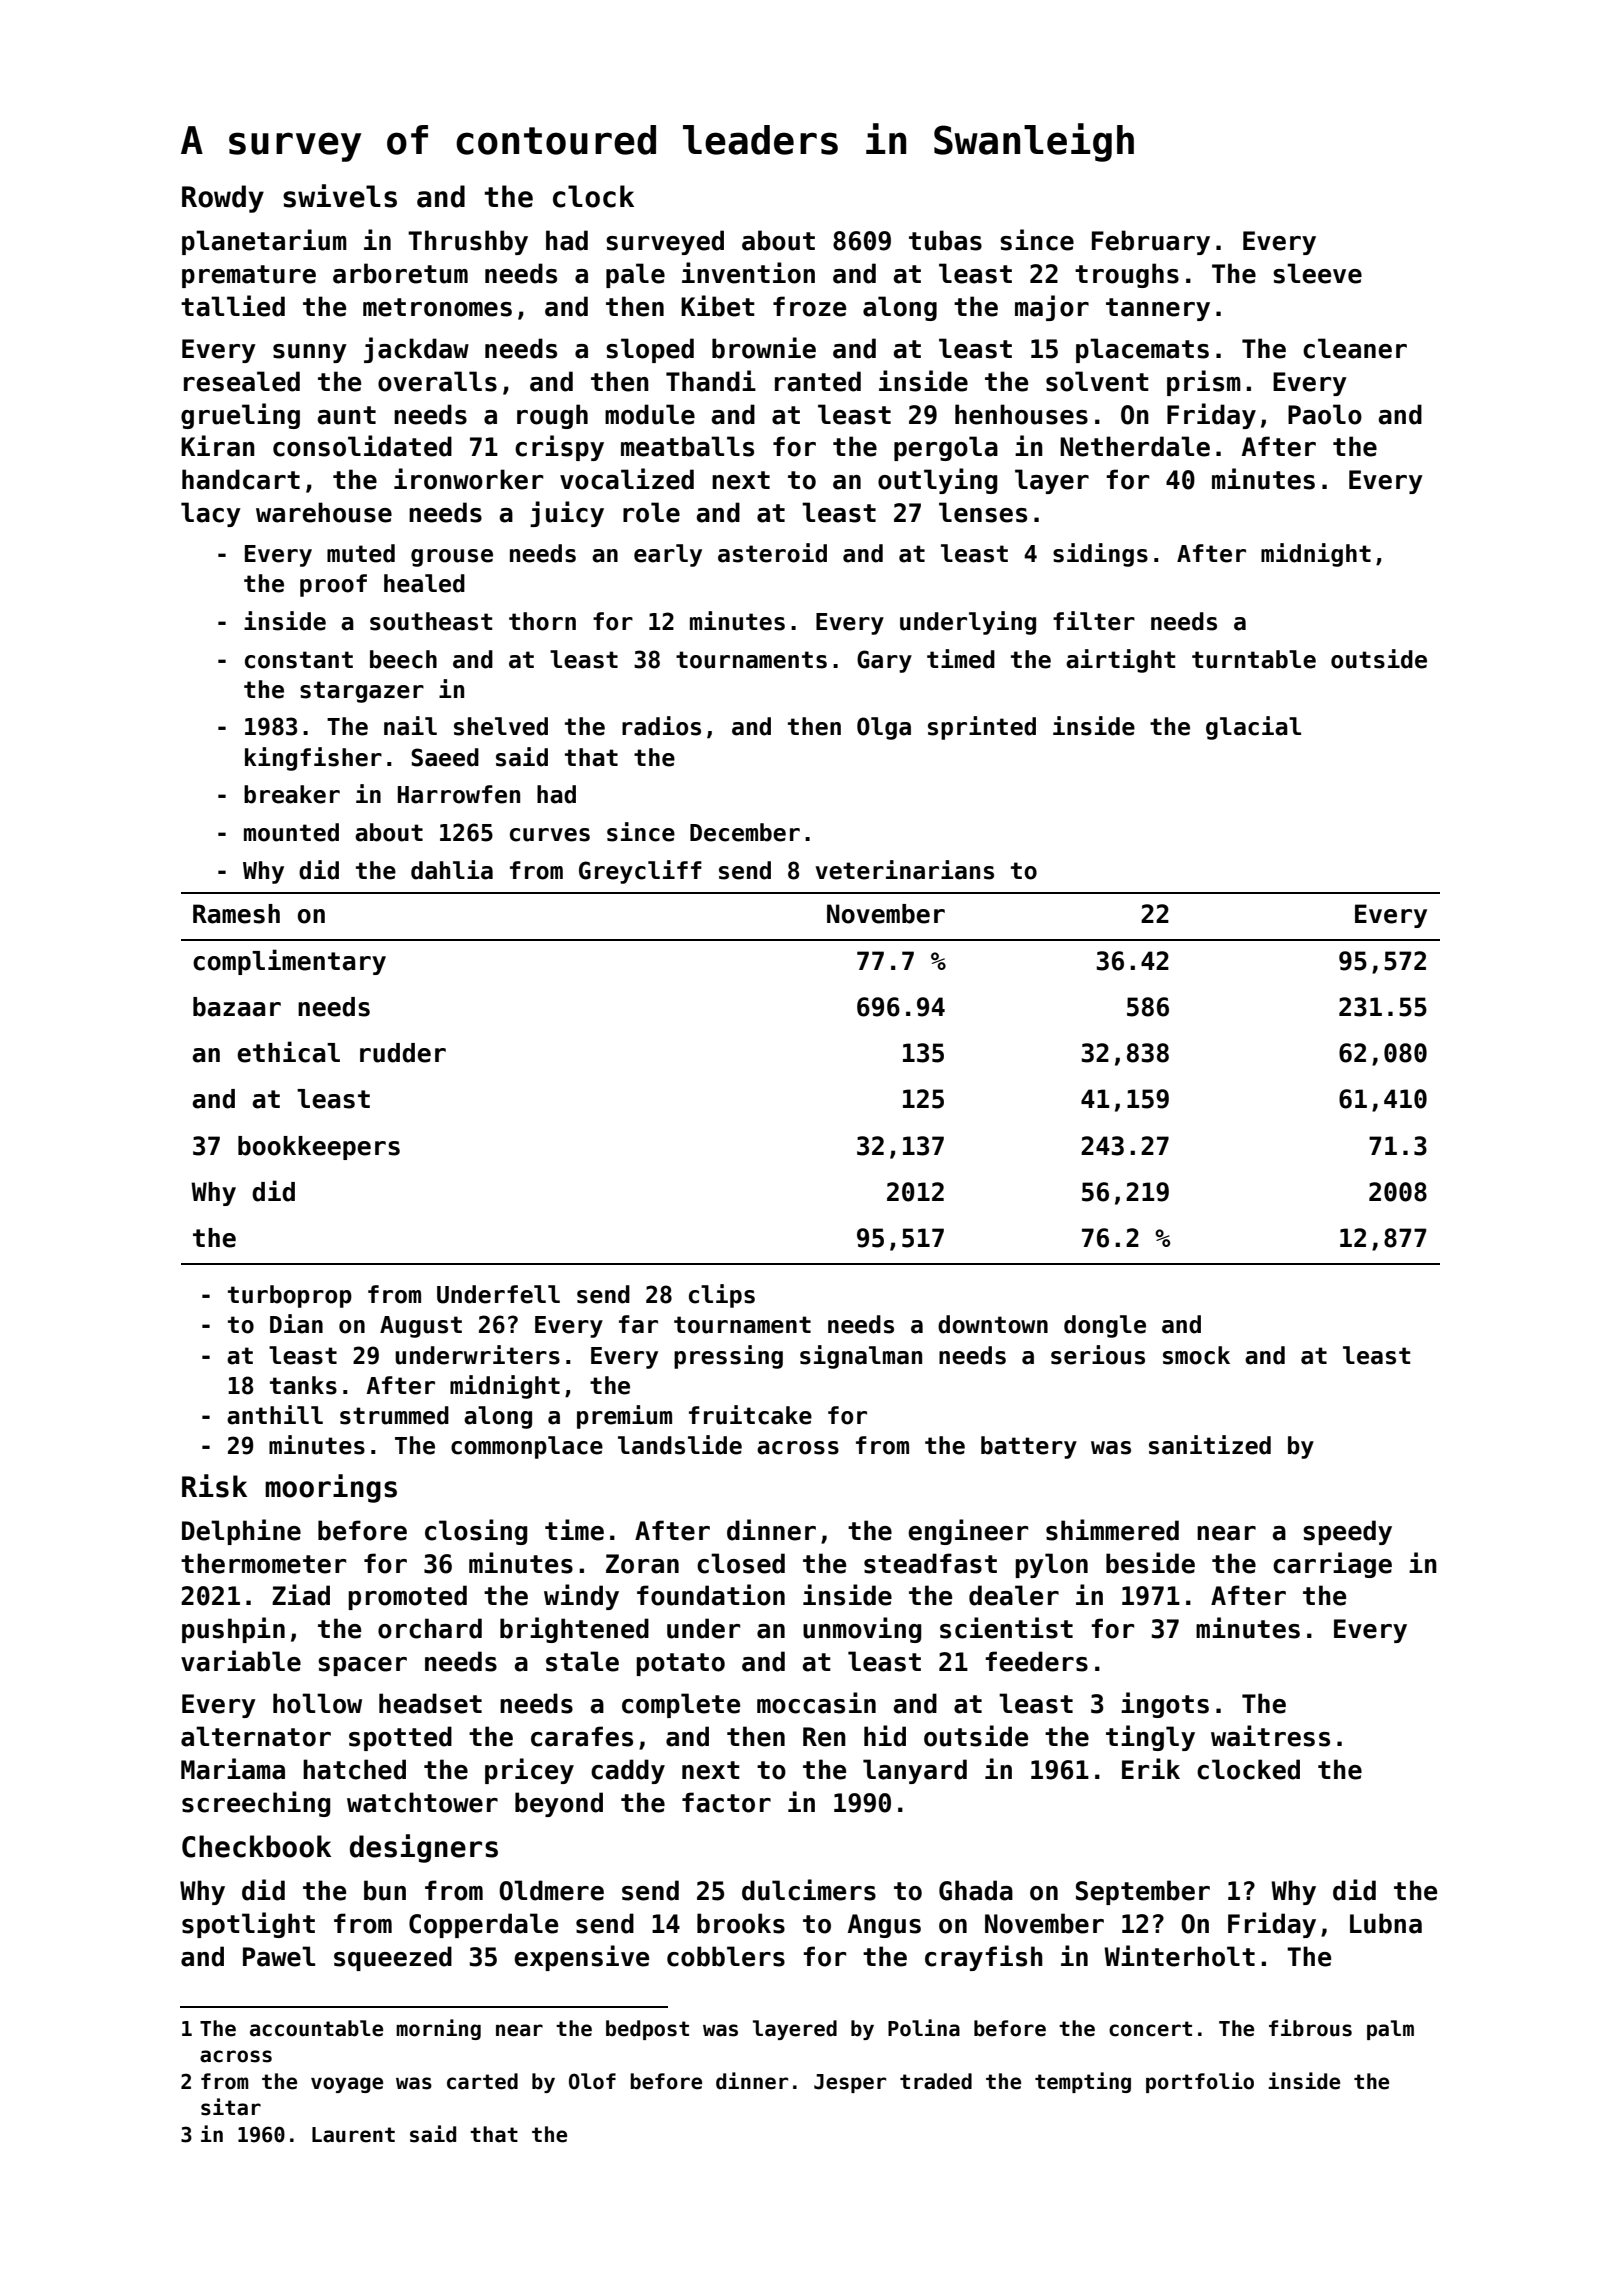 Image resolution: width=1620 pixels, height=2292 pixels. Describe the element at coordinates (542, 621) in the screenshot. I see `thorn` at that location.
